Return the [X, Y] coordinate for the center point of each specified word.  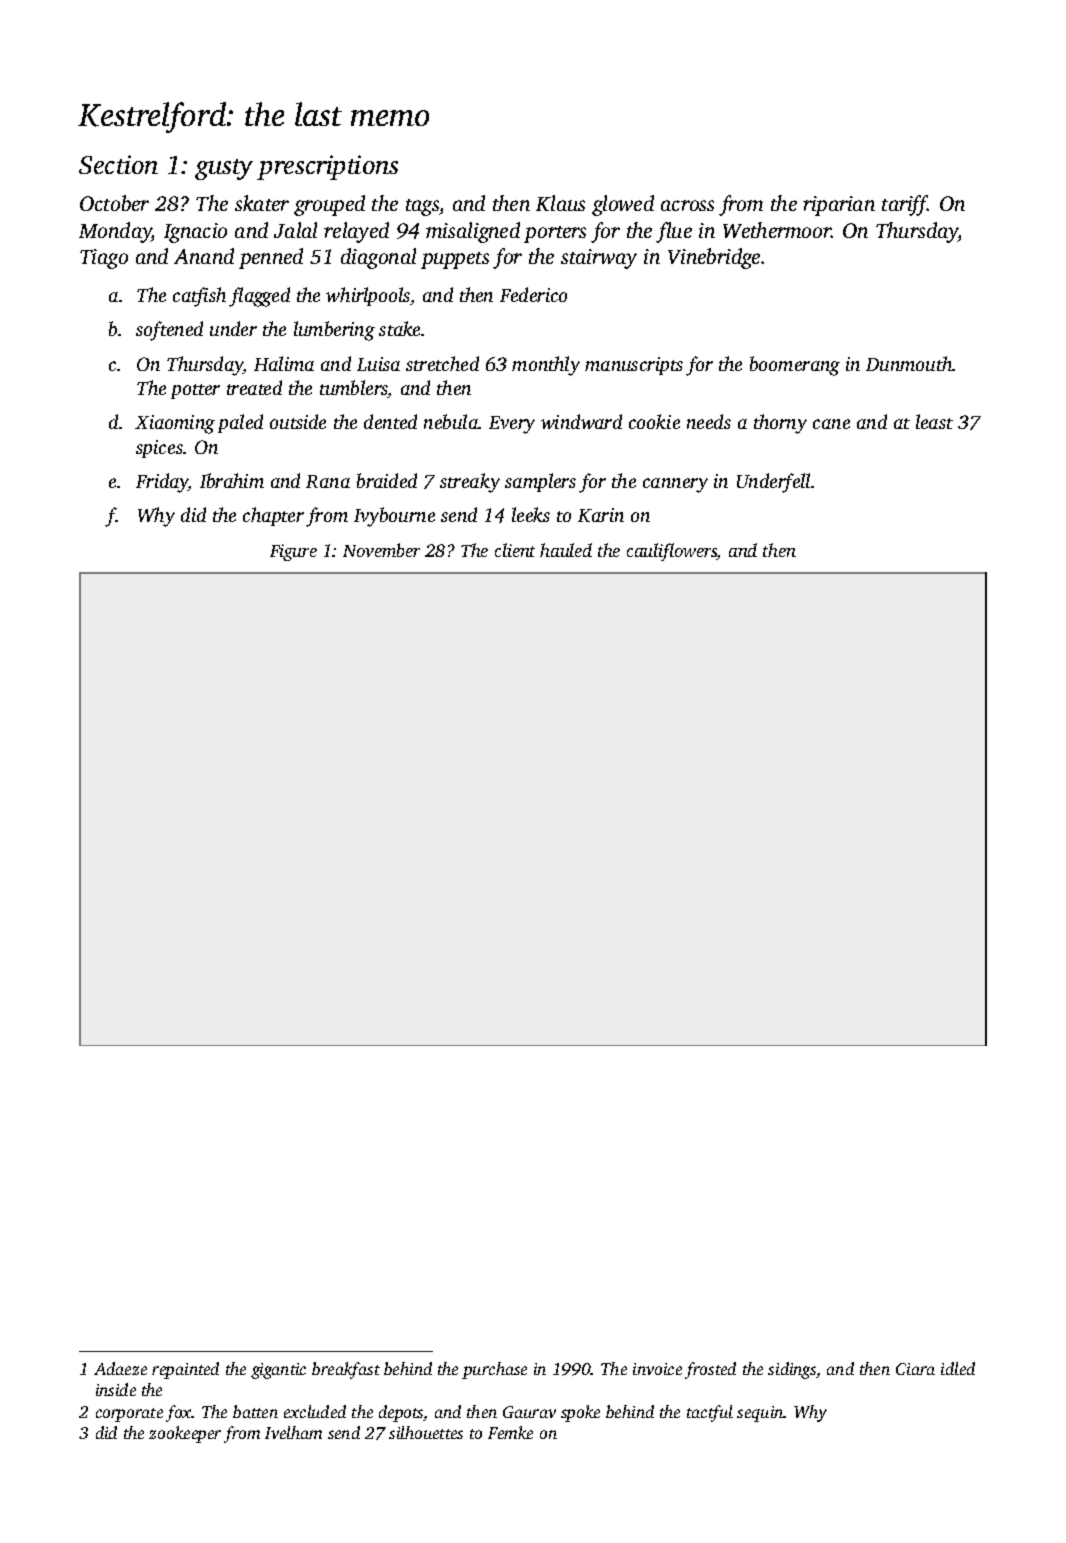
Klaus [560, 203]
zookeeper [185, 1434]
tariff [905, 205]
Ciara [915, 1369]
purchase [494, 1370]
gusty [224, 169]
